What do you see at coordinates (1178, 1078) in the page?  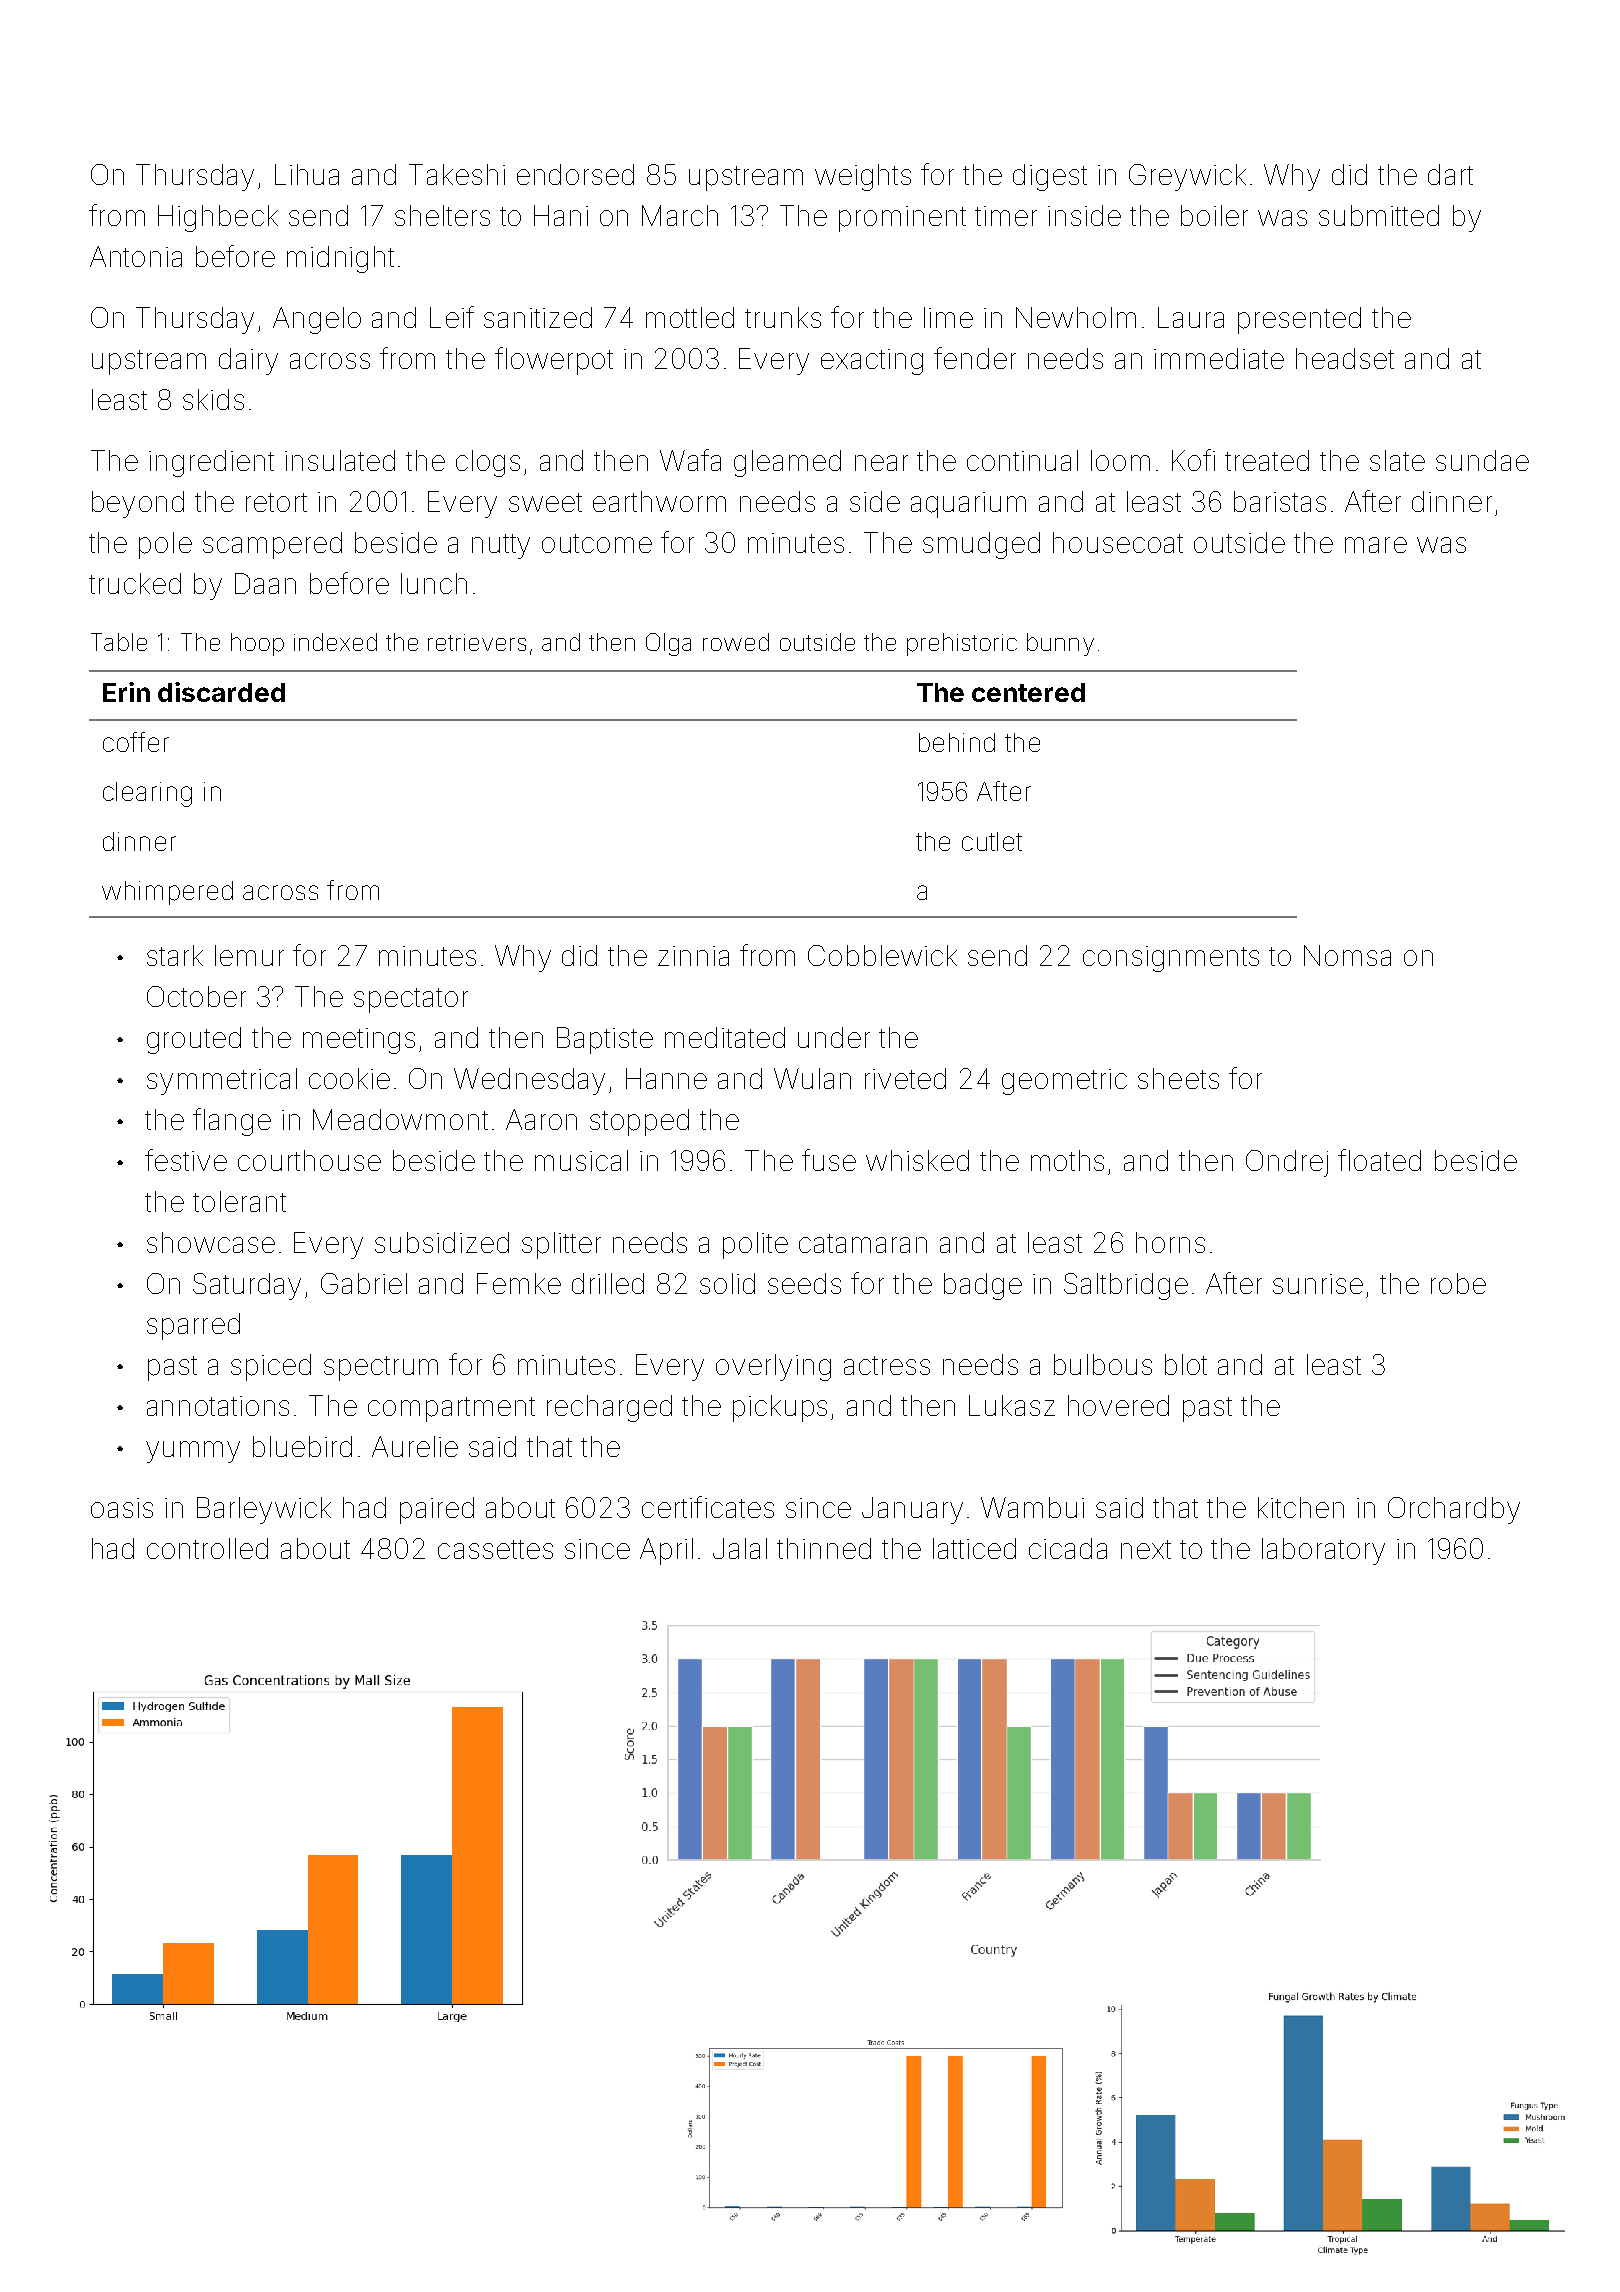 I see `sheets` at bounding box center [1178, 1078].
